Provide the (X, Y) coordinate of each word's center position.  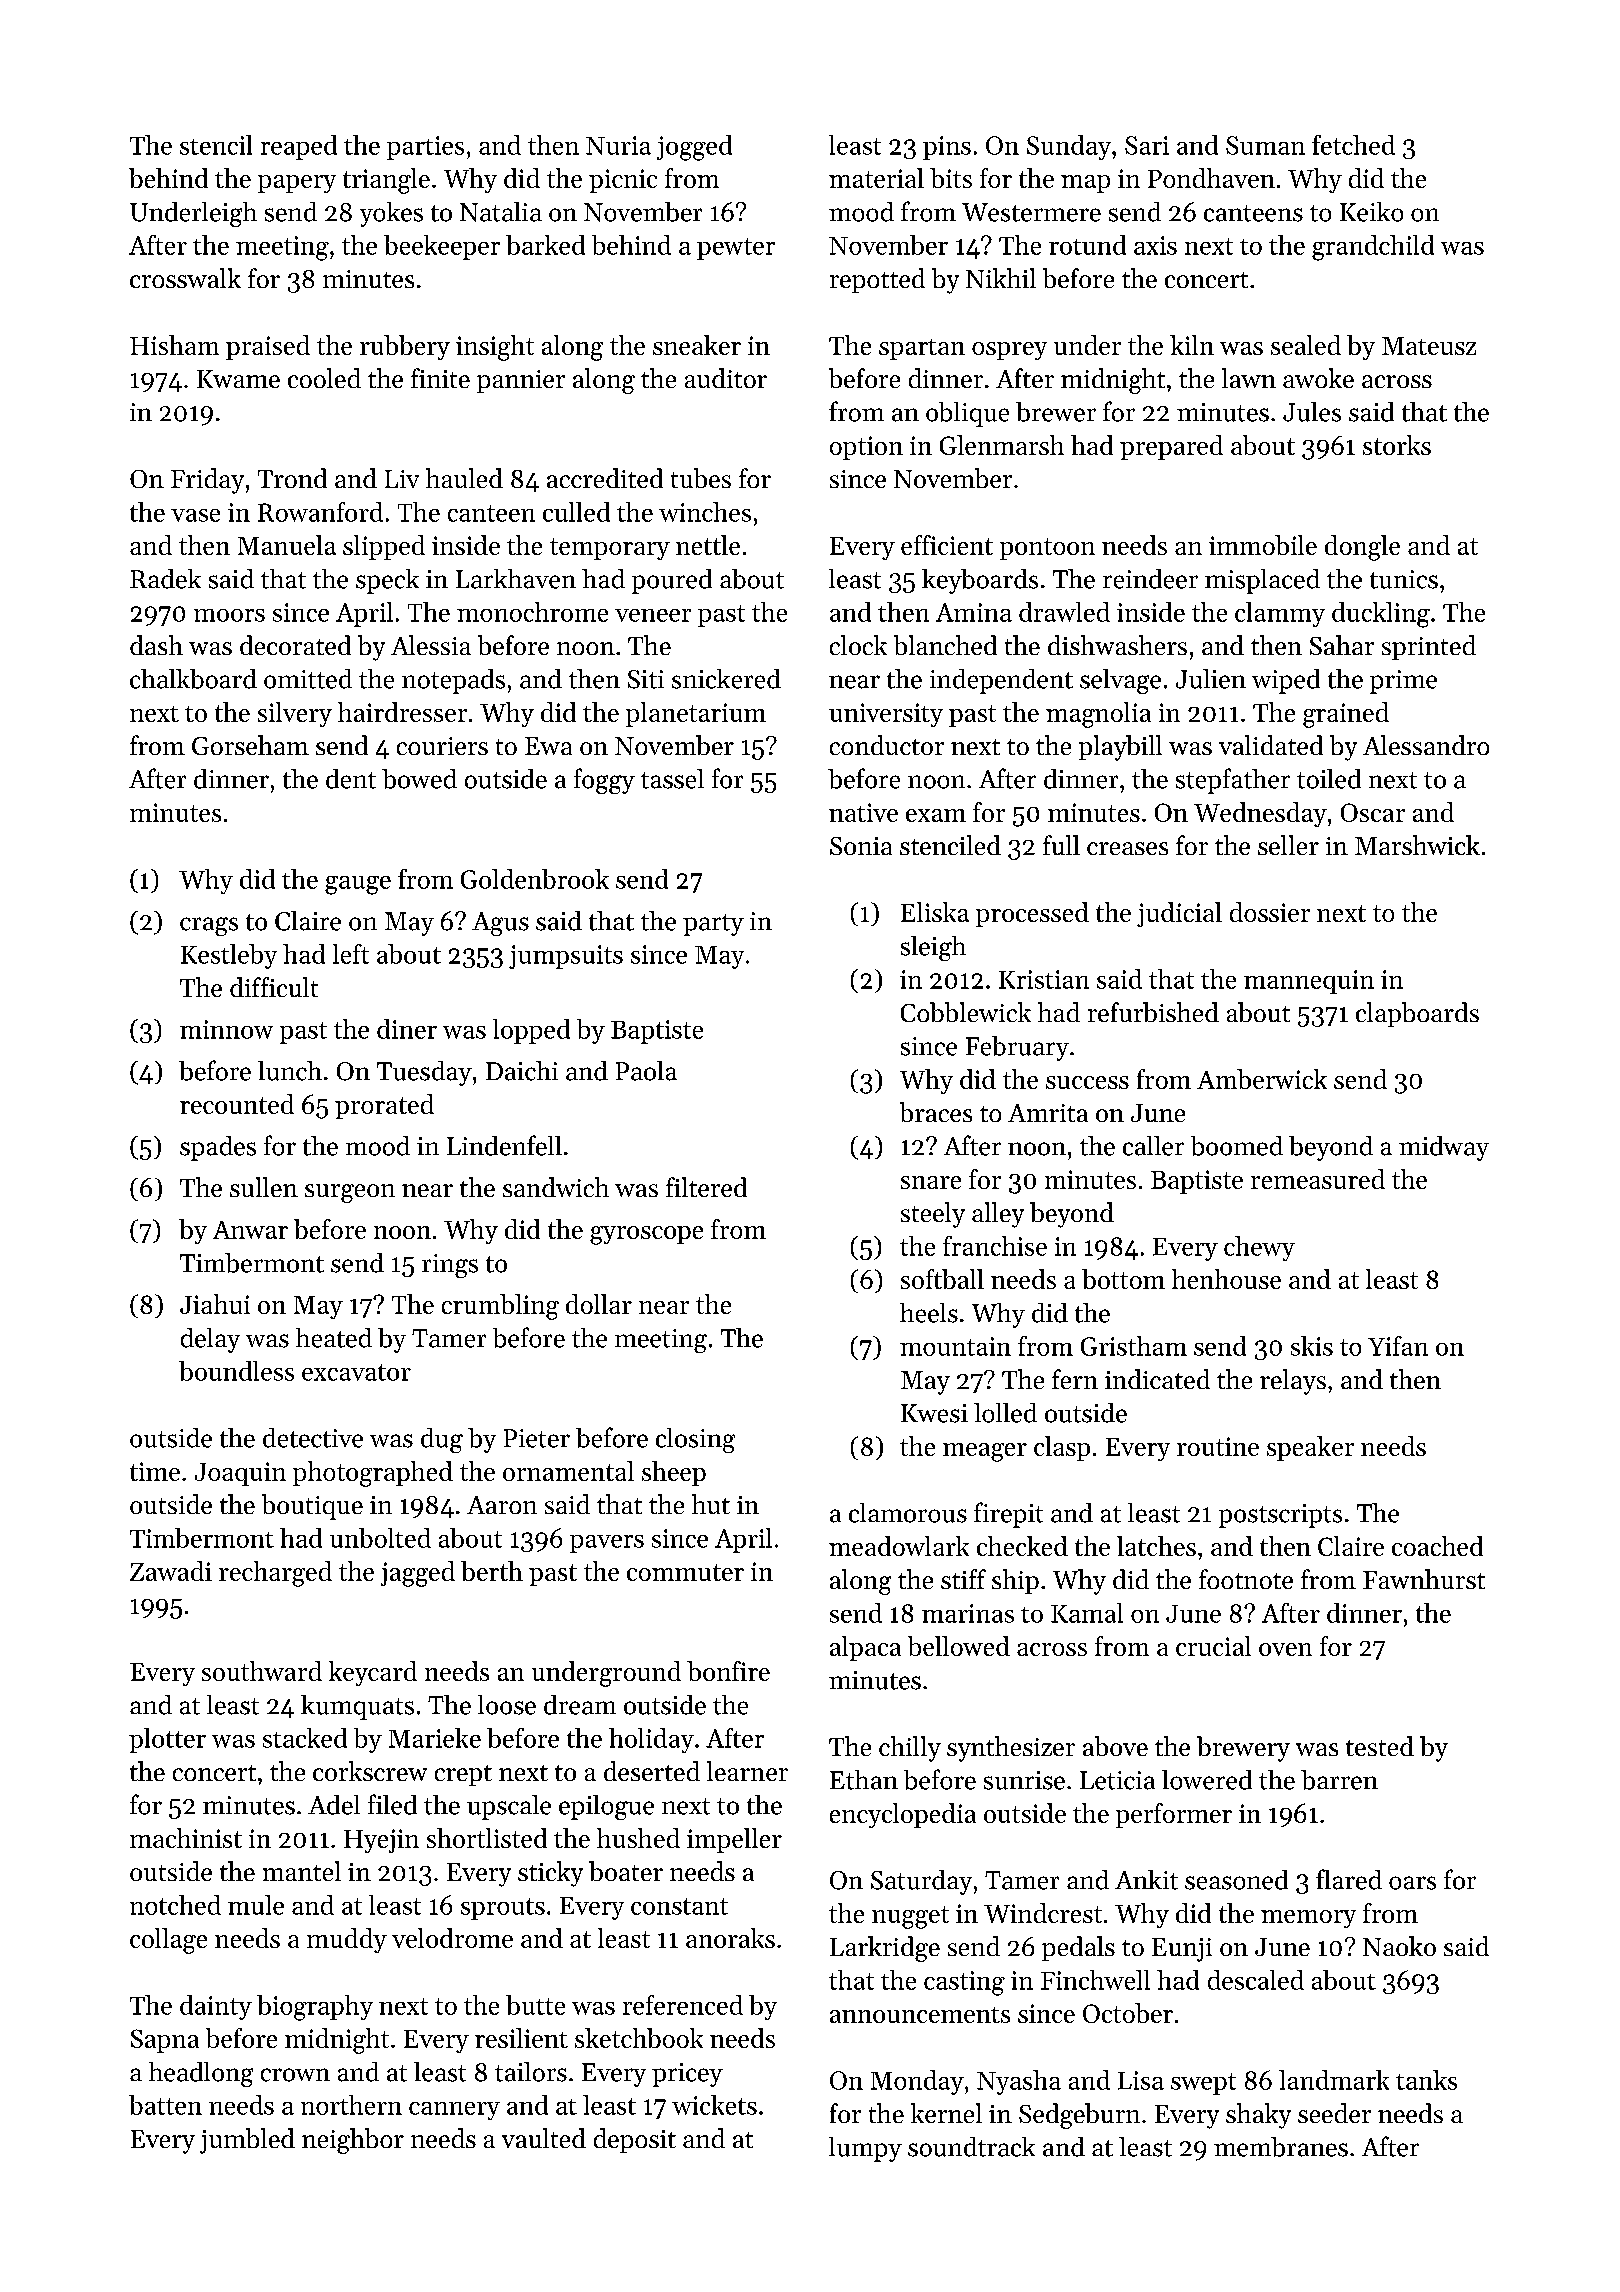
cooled (324, 378)
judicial (1179, 914)
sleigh (933, 948)
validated (1271, 745)
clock (858, 645)
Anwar (250, 1230)
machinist (186, 1838)
